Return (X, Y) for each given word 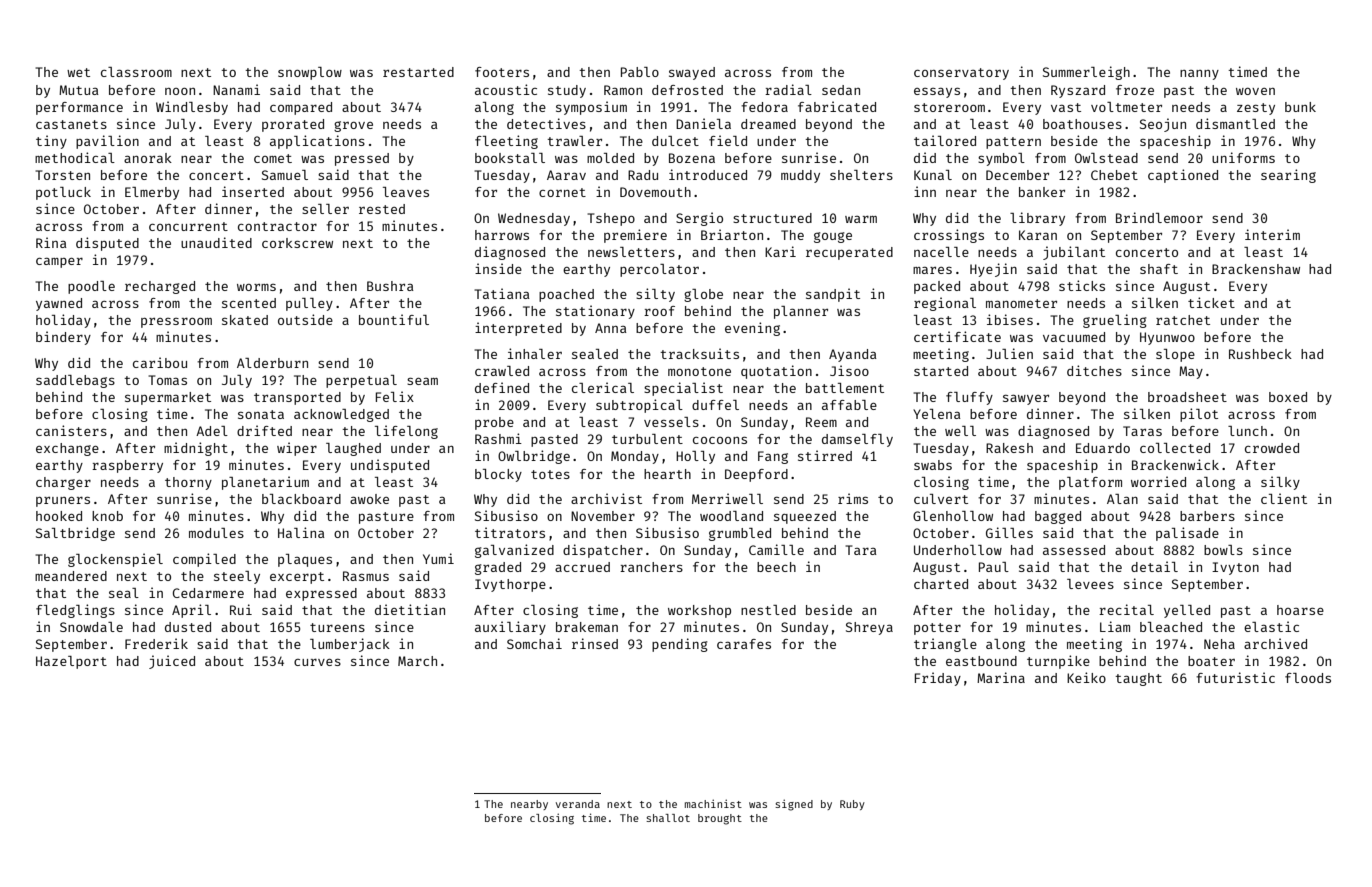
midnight (196, 449)
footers (502, 72)
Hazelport (71, 662)
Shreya (869, 628)
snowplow (310, 73)
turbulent (647, 439)
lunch (1247, 431)
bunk (1300, 107)
